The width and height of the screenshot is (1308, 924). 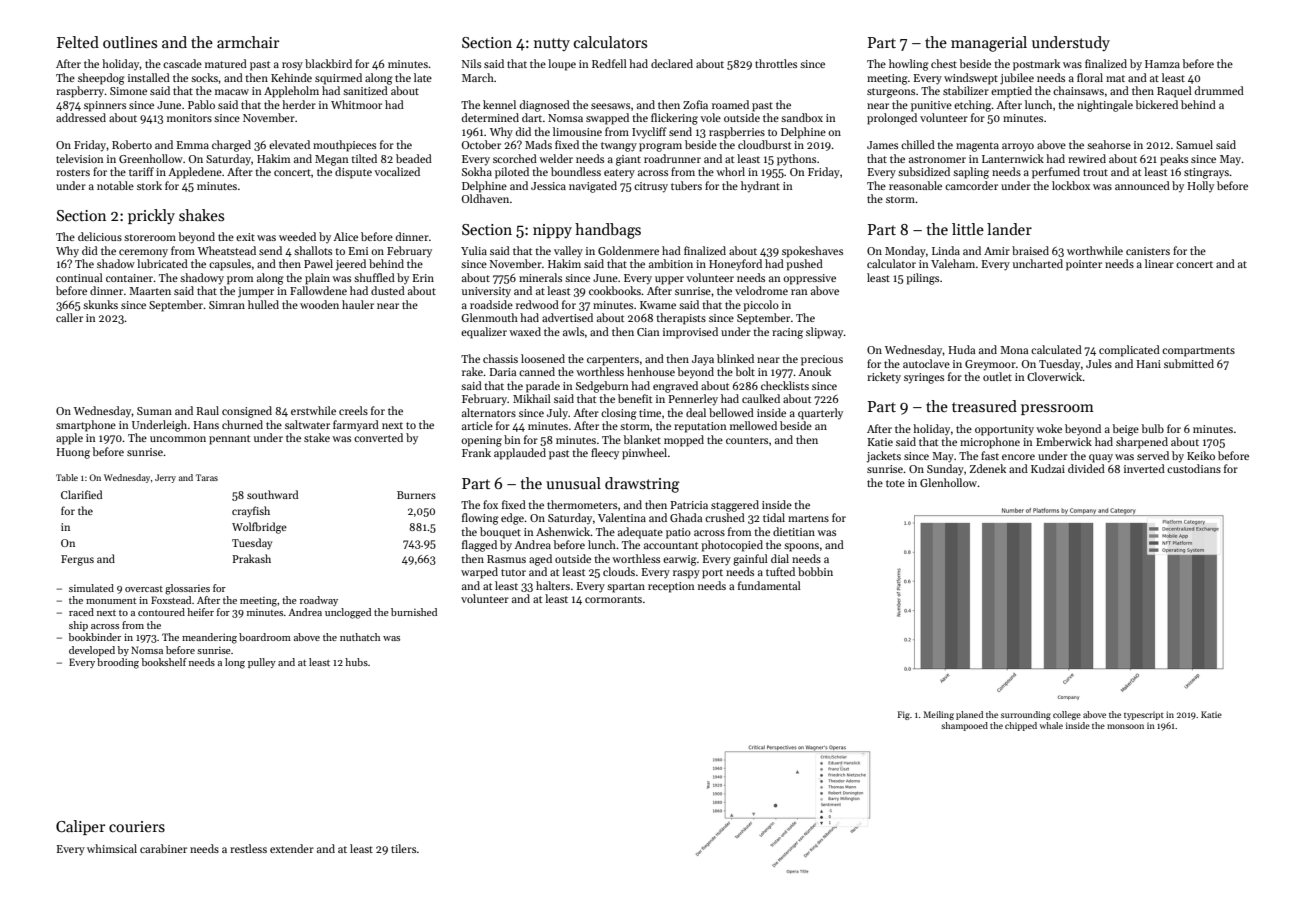 What do you see at coordinates (608, 231) in the screenshot?
I see `handbags` at bounding box center [608, 231].
